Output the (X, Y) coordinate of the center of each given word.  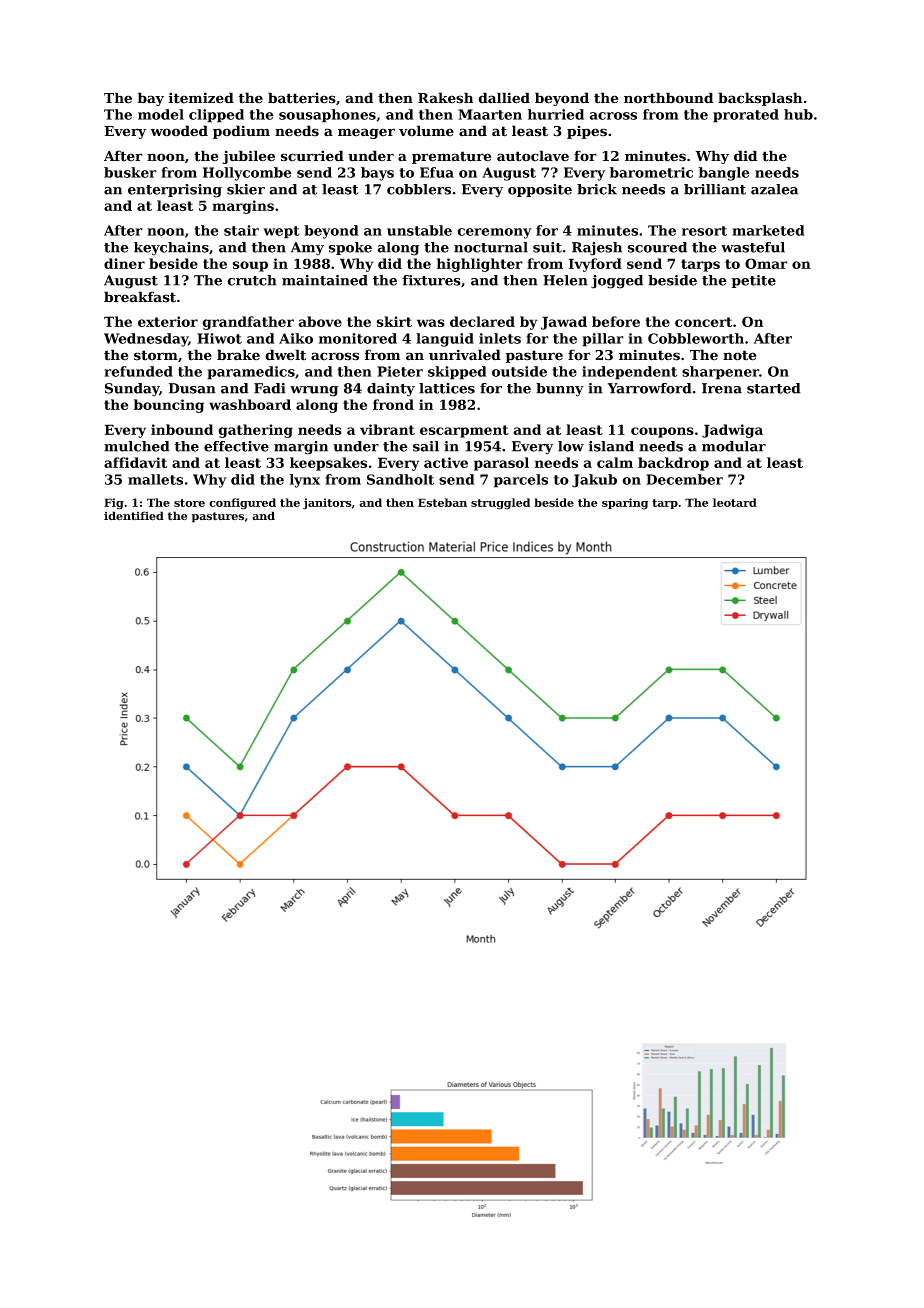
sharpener (720, 373)
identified (134, 516)
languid (445, 340)
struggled (500, 504)
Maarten (490, 114)
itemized (201, 98)
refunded (138, 371)
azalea (774, 189)
